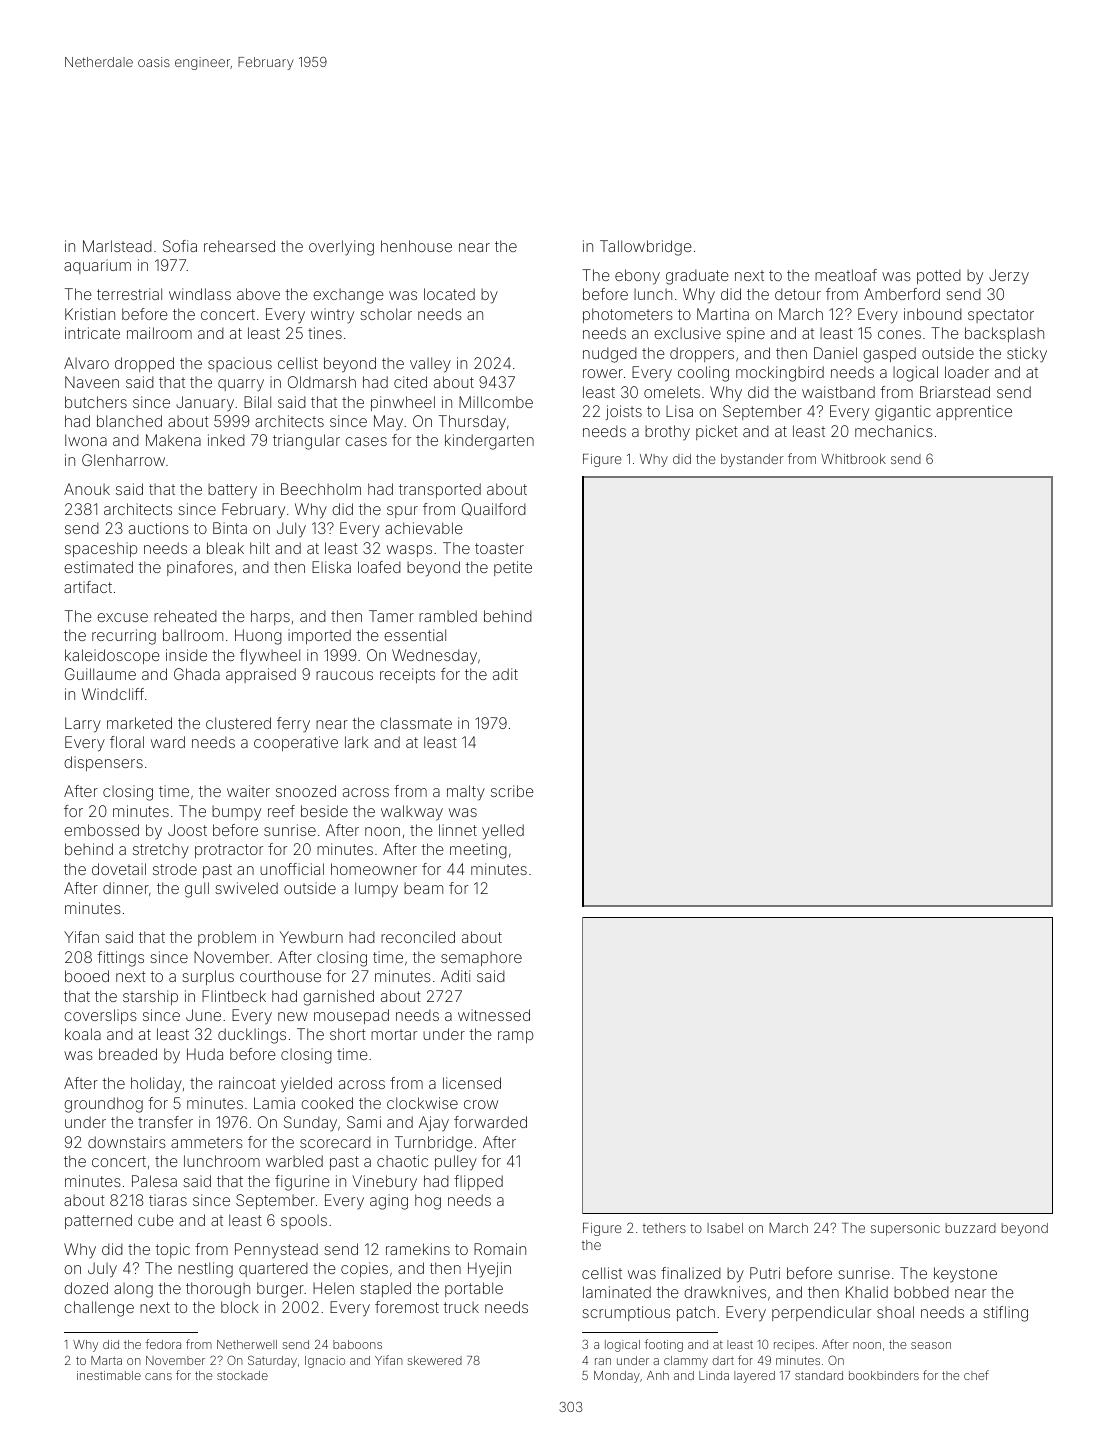 This screenshot has width=1117, height=1445. Describe the element at coordinates (234, 996) in the screenshot. I see `Flintbeck` at that location.
